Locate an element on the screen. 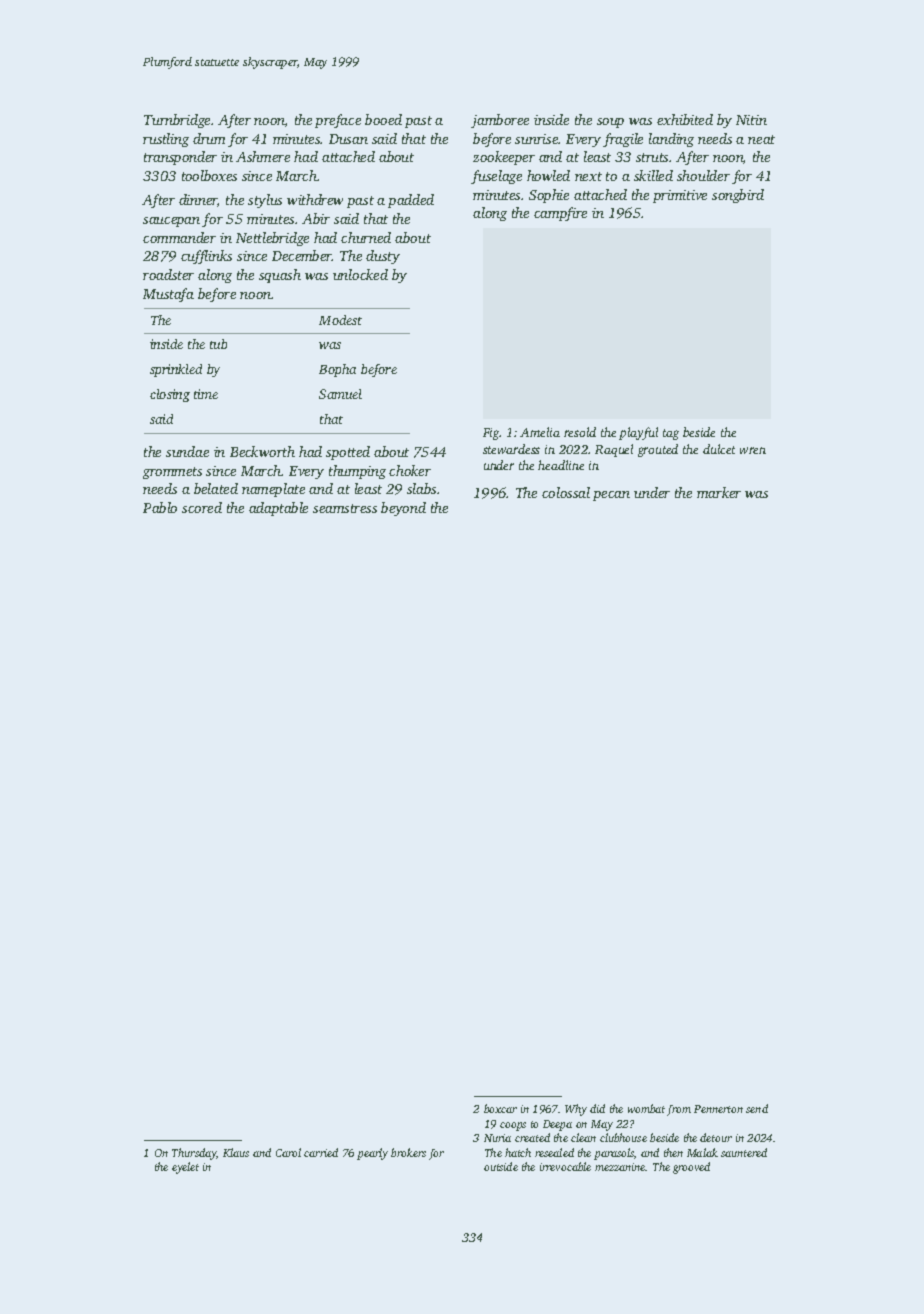 The width and height of the screenshot is (924, 1314). Ashmere is located at coordinates (263, 156).
